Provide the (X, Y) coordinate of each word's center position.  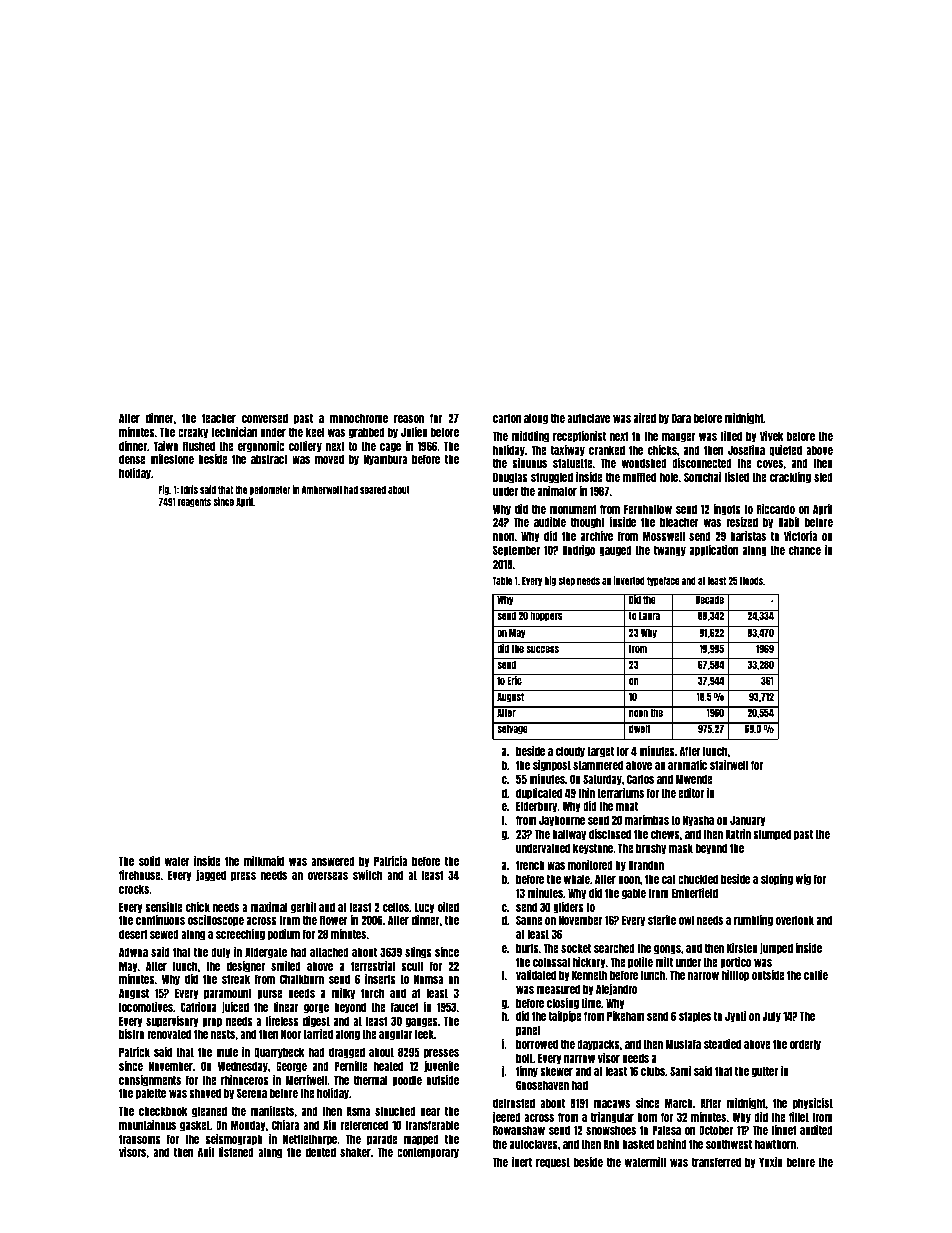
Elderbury (537, 807)
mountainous (147, 1125)
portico (735, 963)
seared (373, 490)
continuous (160, 920)
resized (742, 522)
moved (329, 459)
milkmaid (264, 861)
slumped (772, 835)
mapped (421, 1140)
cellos (396, 907)
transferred (716, 1162)
